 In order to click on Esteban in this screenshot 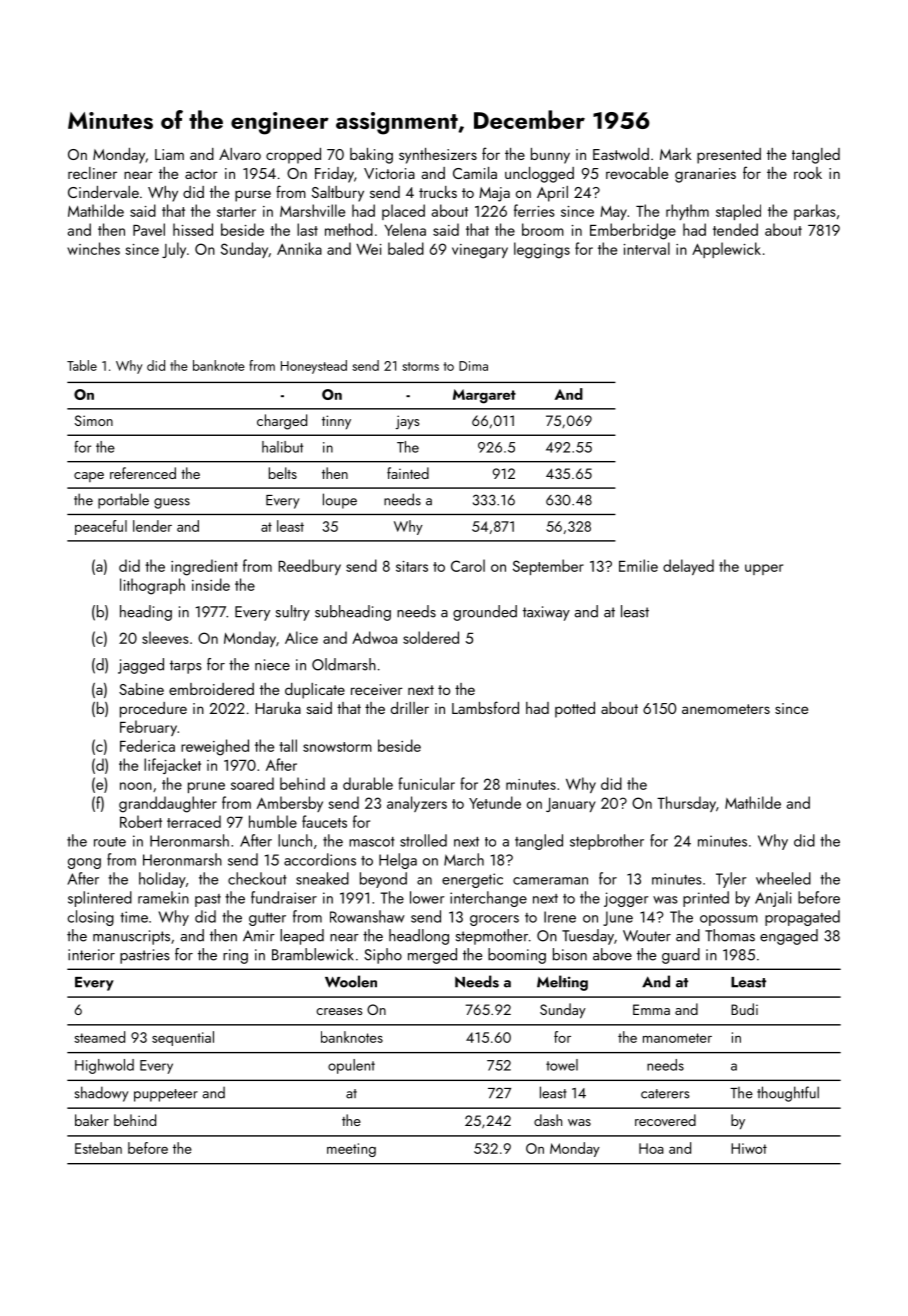, I will do `click(98, 1148)`.
